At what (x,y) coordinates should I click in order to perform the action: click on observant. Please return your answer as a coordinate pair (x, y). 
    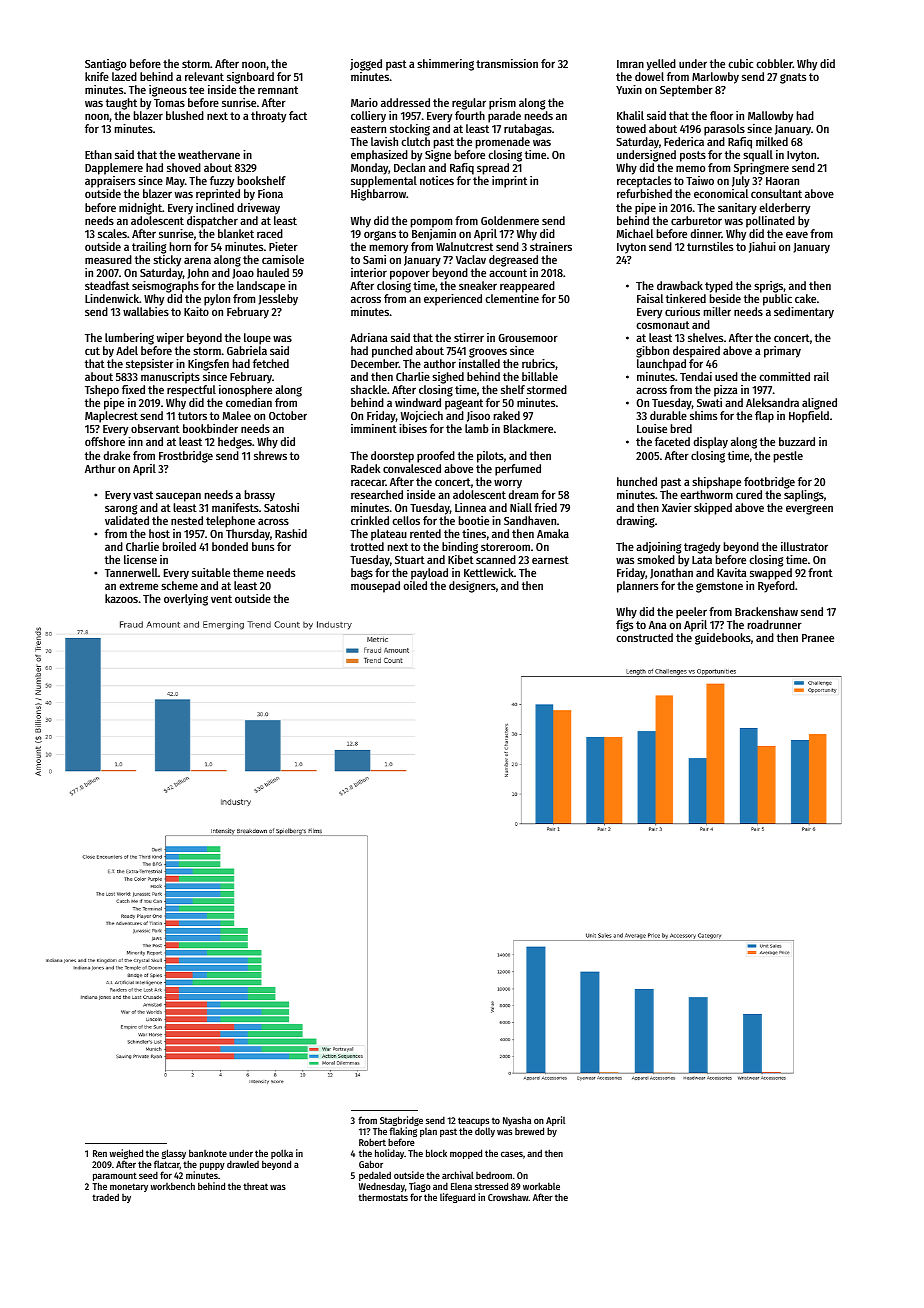
    Looking at the image, I should click on (155, 428).
